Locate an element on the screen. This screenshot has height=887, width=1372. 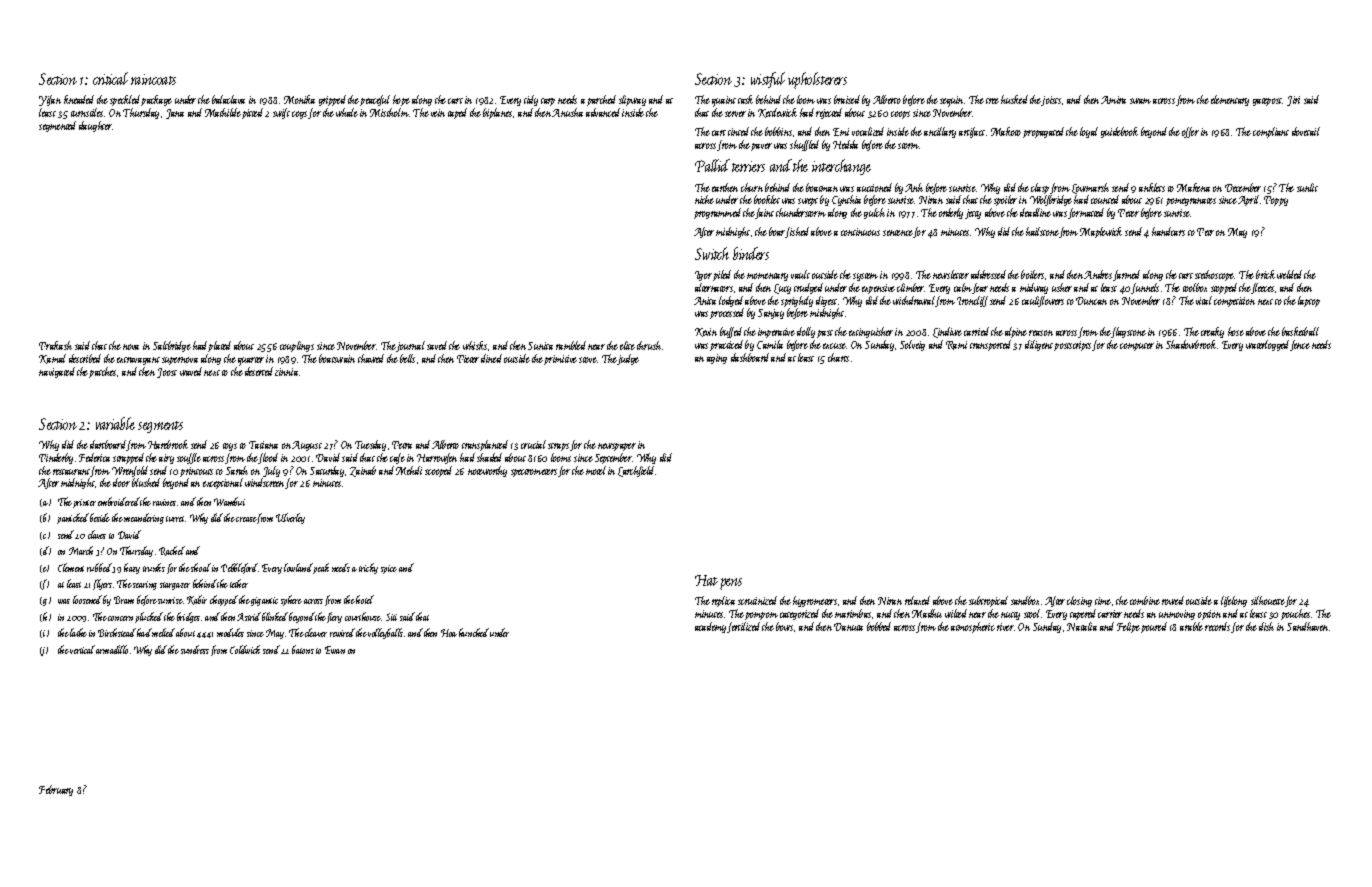
wistful is located at coordinates (768, 80).
